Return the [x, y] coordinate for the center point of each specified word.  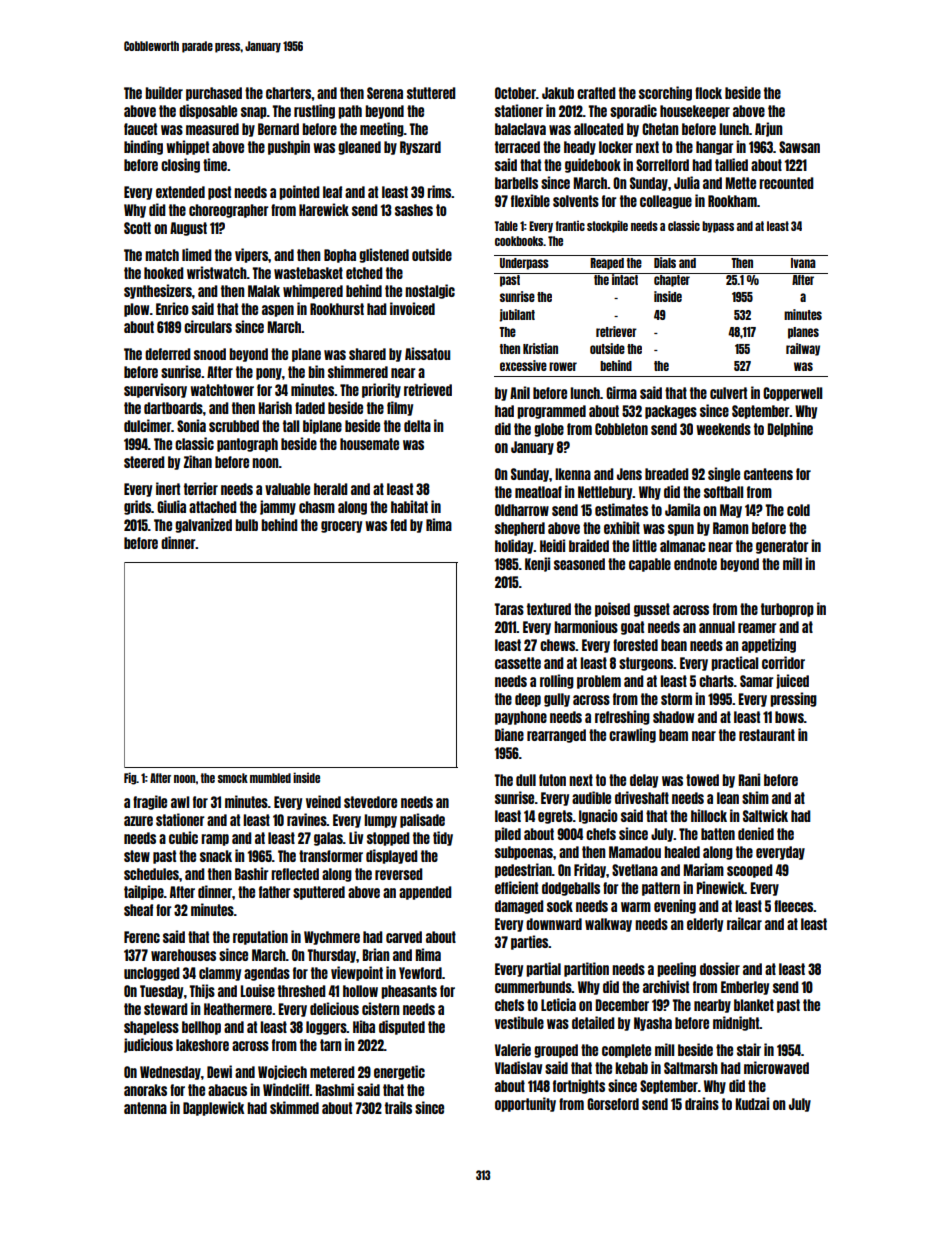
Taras [509, 609]
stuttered [431, 93]
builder [164, 92]
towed [702, 780]
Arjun [768, 129]
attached [212, 507]
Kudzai [752, 1103]
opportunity [525, 1104]
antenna [145, 1108]
